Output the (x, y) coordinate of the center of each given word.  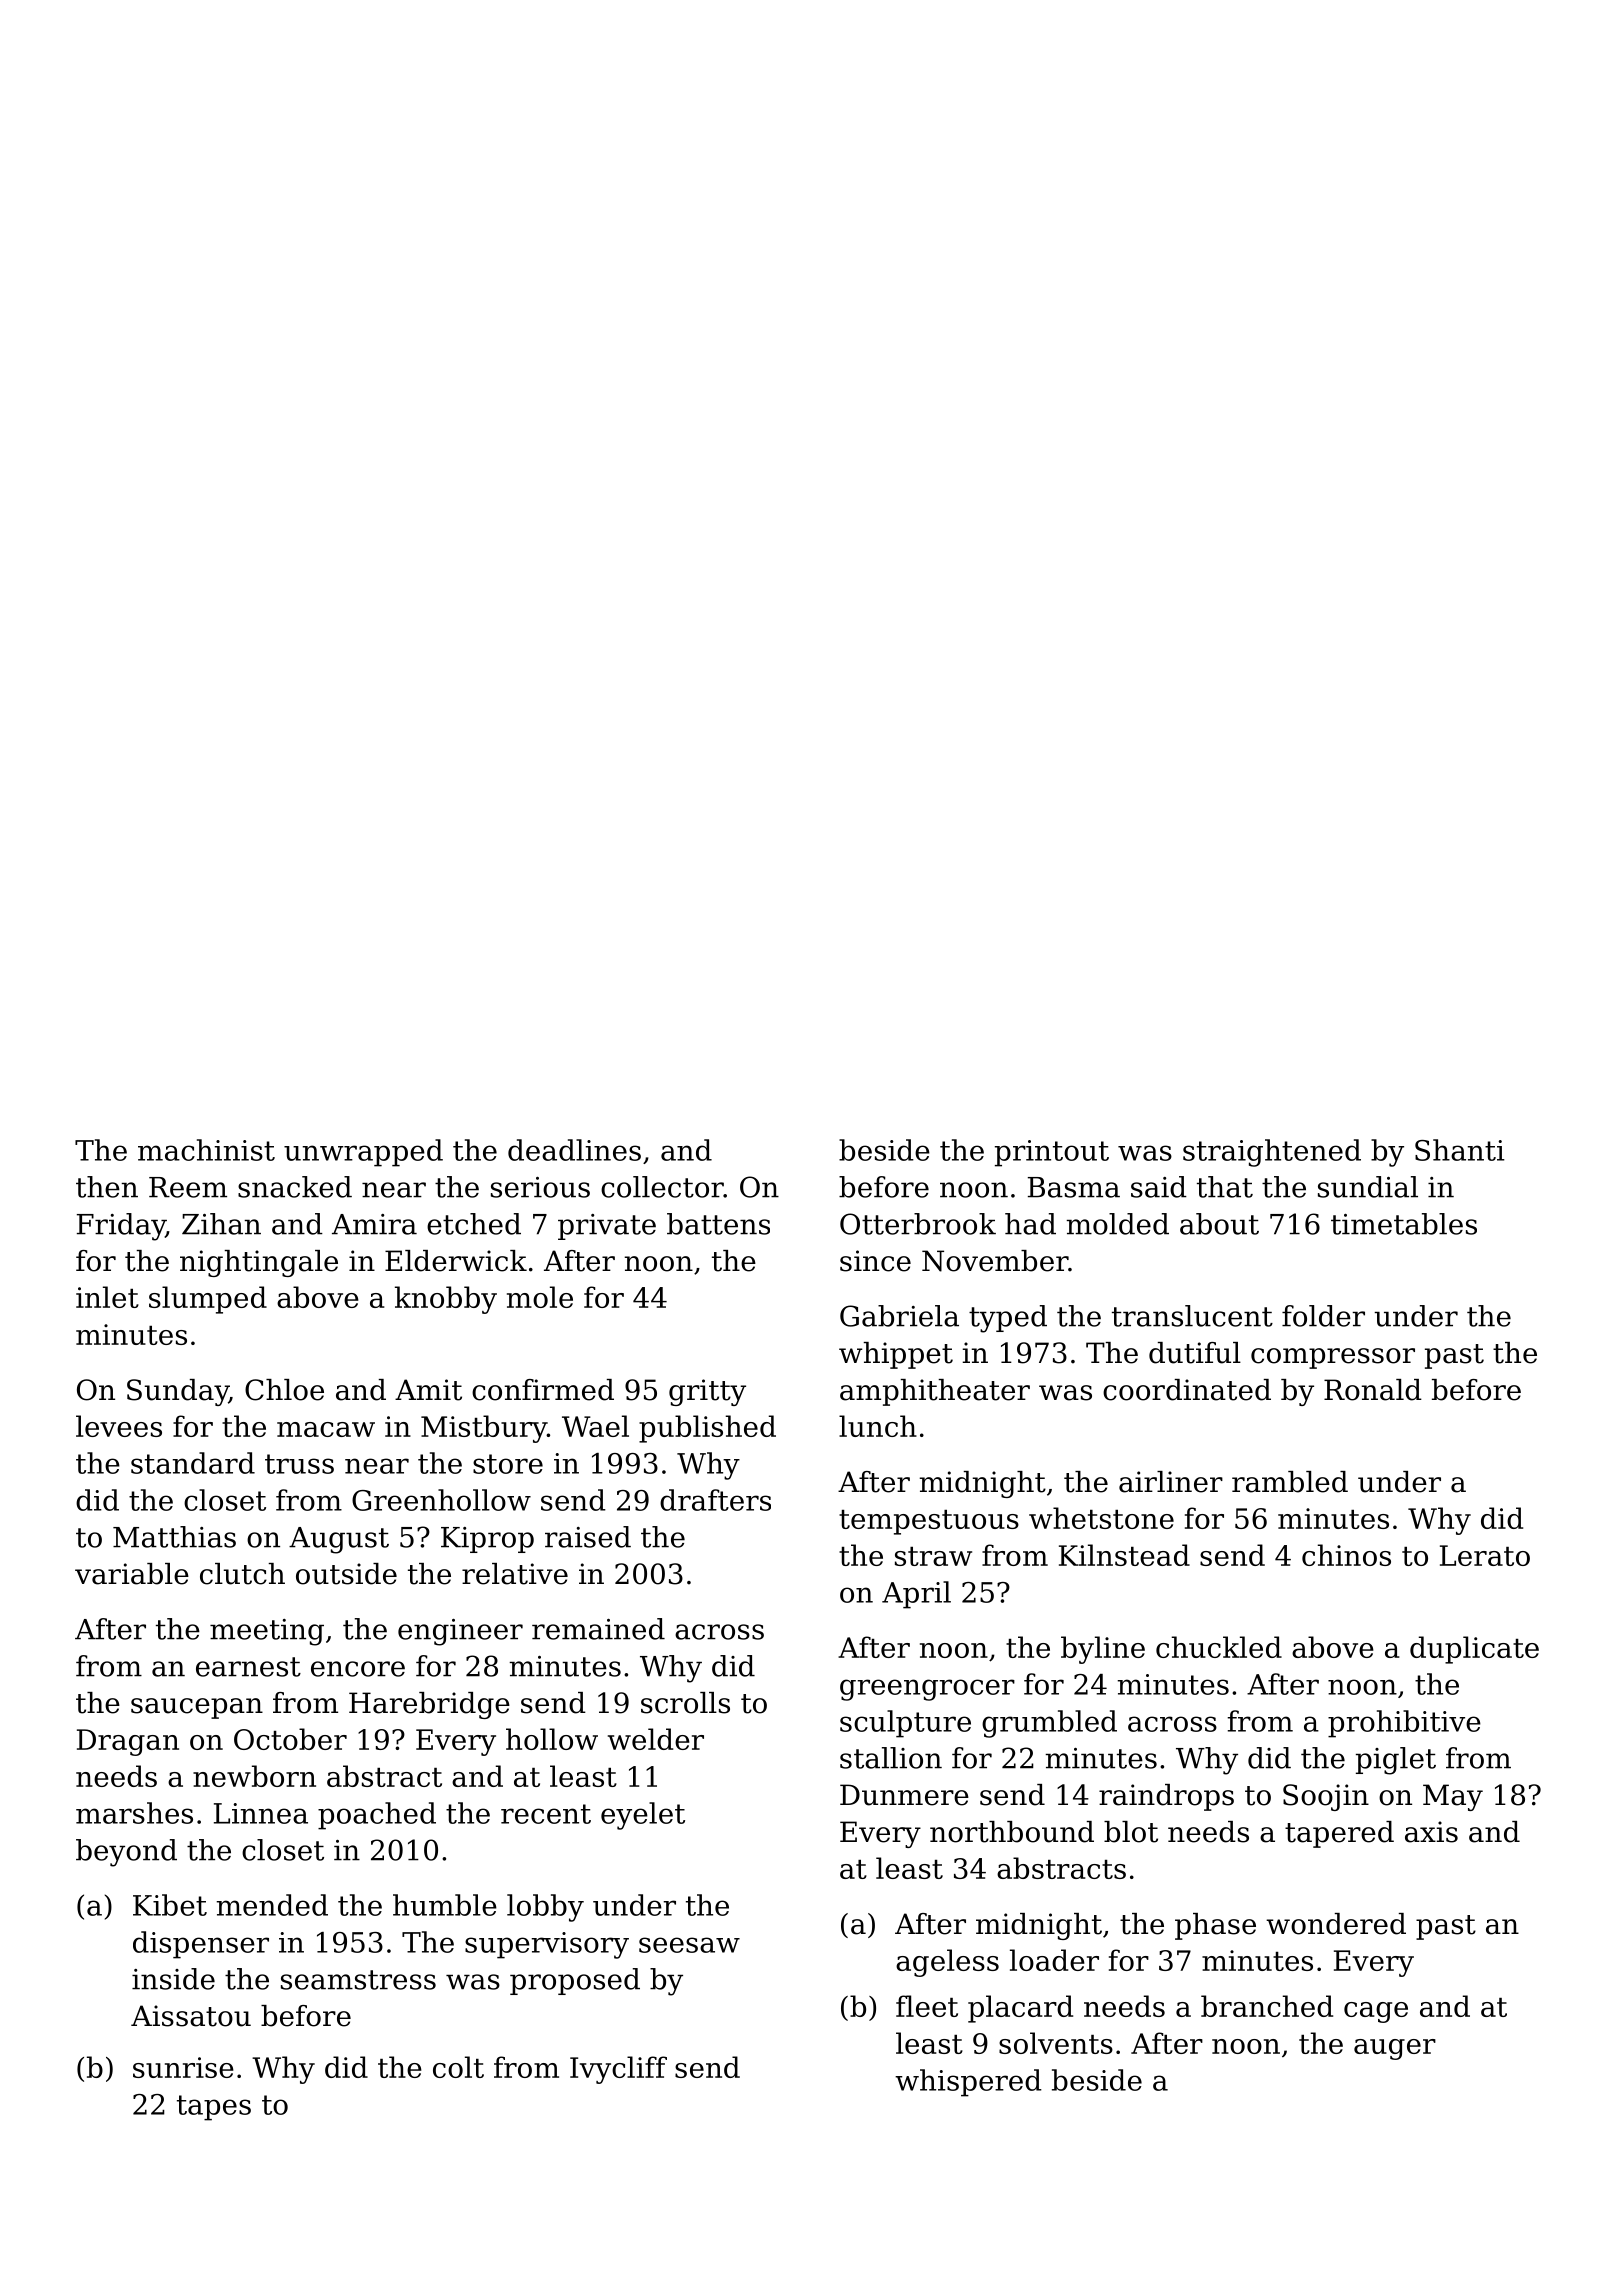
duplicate (1474, 1650)
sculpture (905, 1724)
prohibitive (1404, 1724)
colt (458, 2067)
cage (1376, 2012)
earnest (248, 1667)
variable (132, 1574)
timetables (1404, 1224)
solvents (1056, 2043)
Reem (188, 1187)
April (916, 1595)
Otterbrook (918, 1224)
